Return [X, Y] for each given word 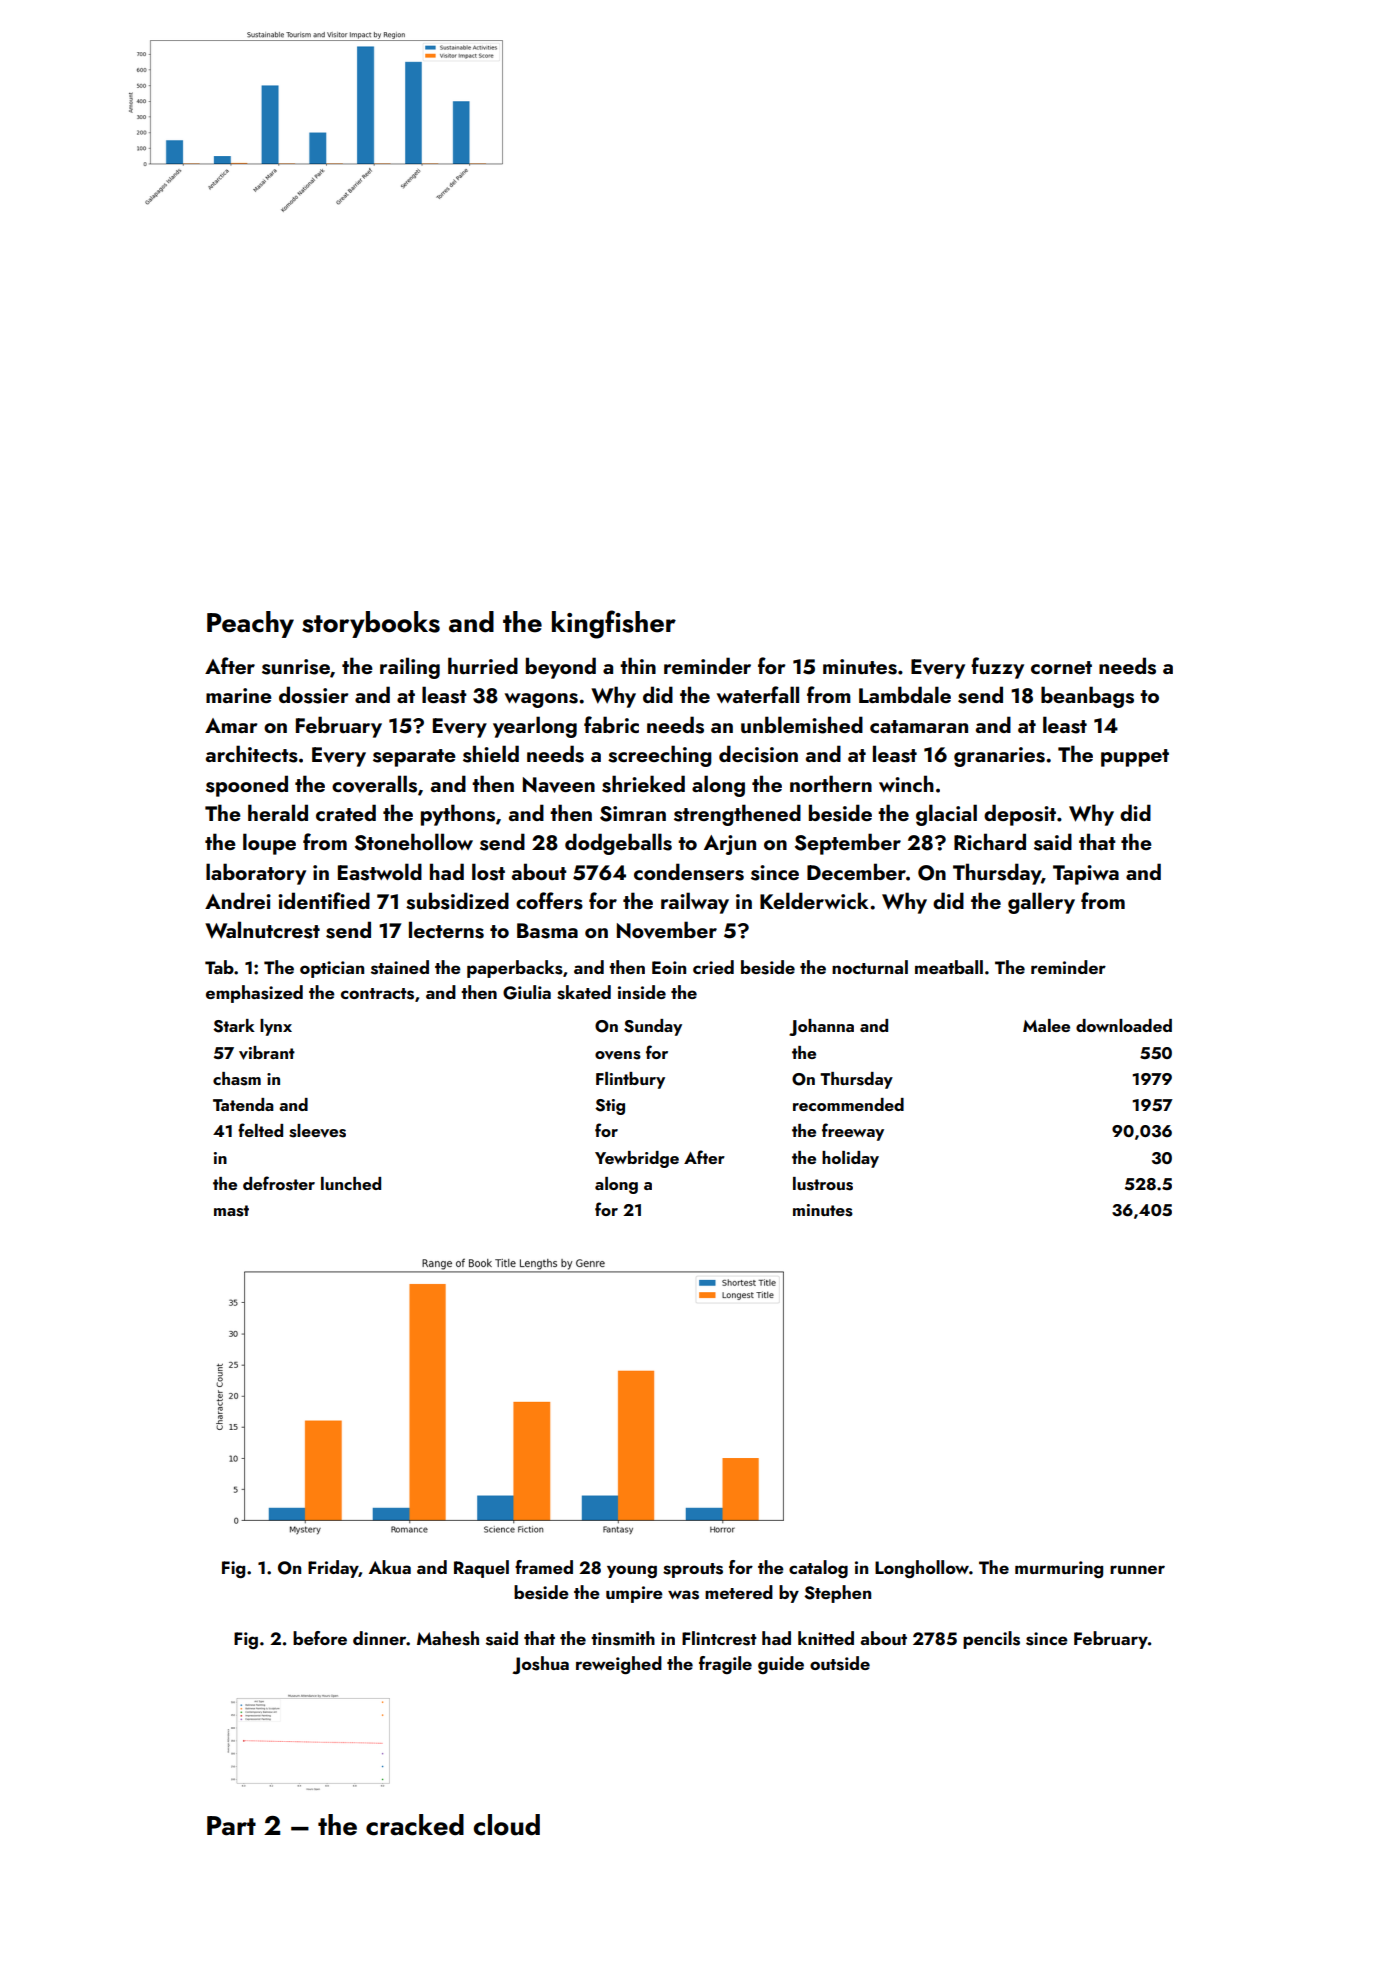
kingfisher [614, 624]
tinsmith [623, 1638]
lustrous [823, 1184]
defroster [279, 1183]
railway [695, 903]
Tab [219, 967]
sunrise [296, 667]
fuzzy [997, 668]
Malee [1046, 1025]
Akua [390, 1567]
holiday [850, 1159]
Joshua [540, 1665]
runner [1137, 1569]
